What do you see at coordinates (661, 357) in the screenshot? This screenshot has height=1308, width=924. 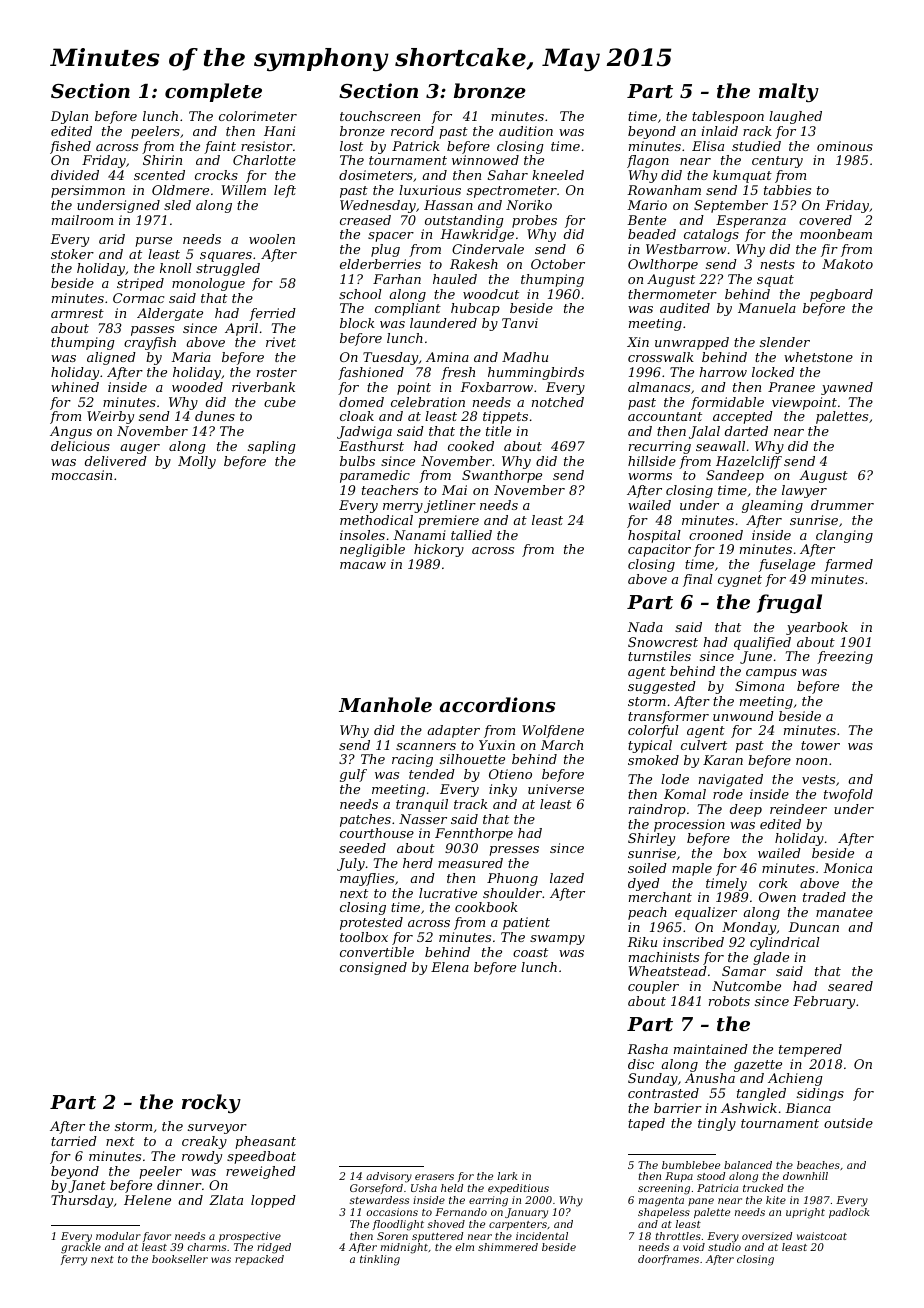 I see `crosswalk` at bounding box center [661, 357].
